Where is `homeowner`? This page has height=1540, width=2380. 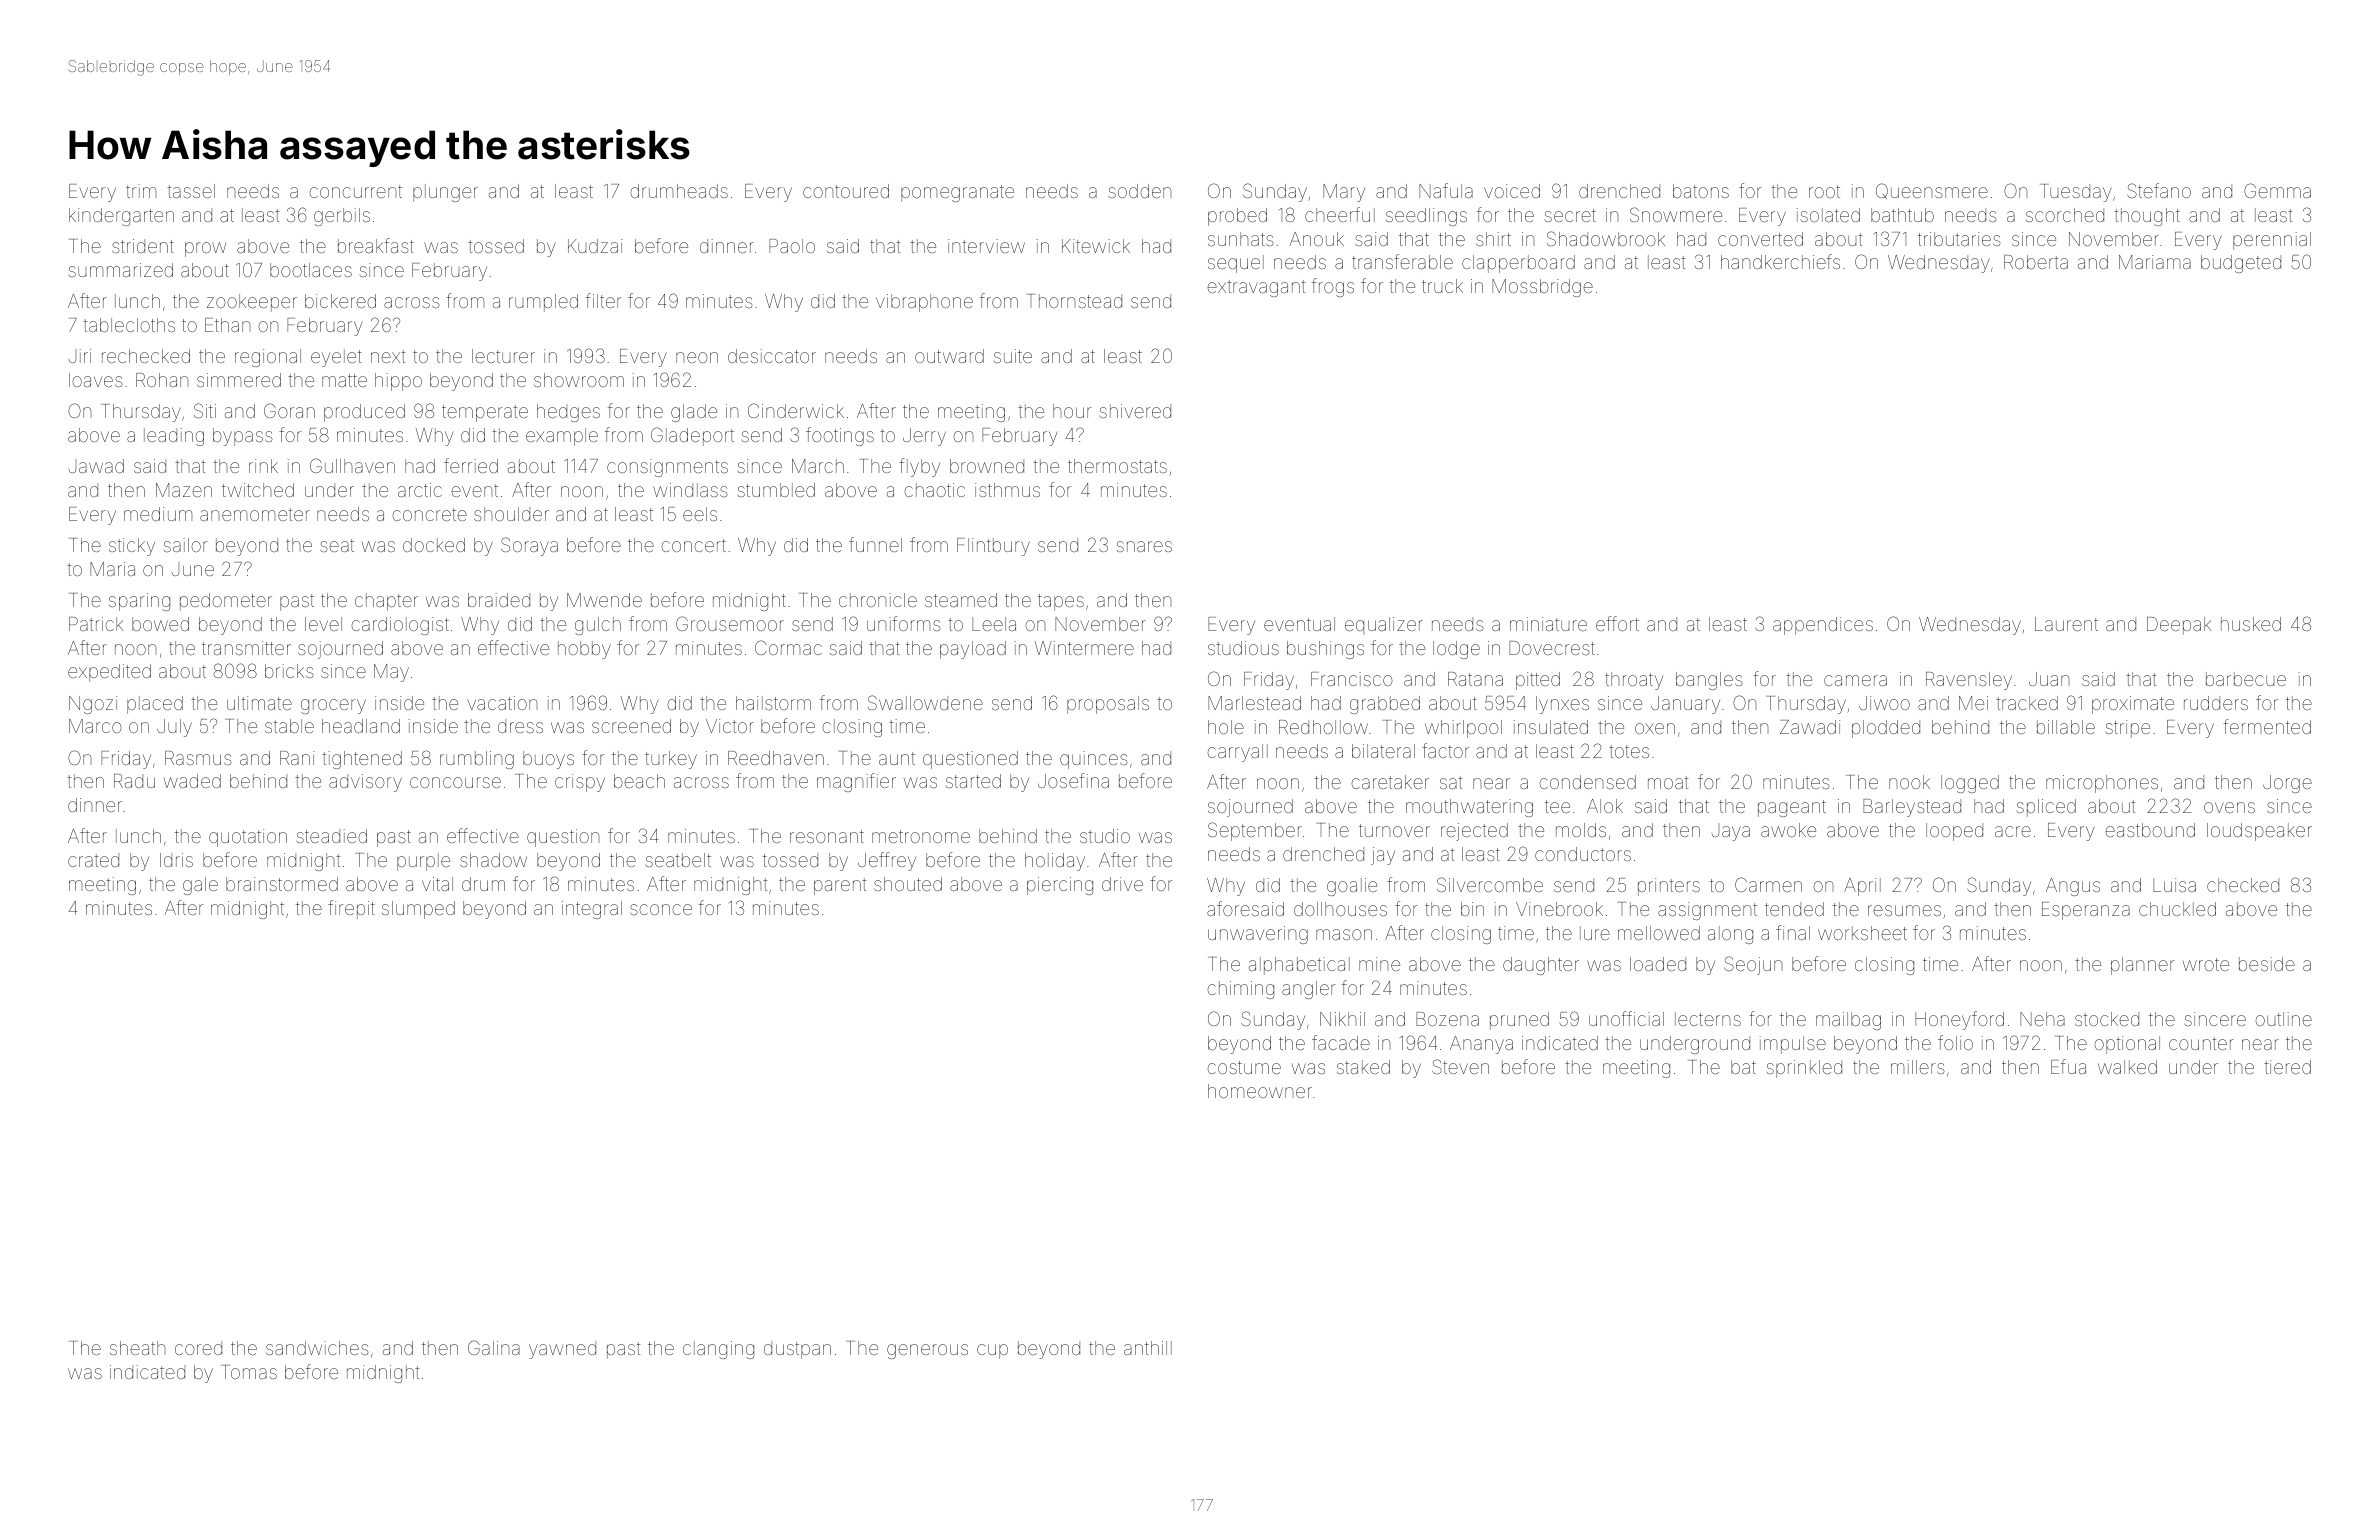
homeowner is located at coordinates (1260, 1091).
